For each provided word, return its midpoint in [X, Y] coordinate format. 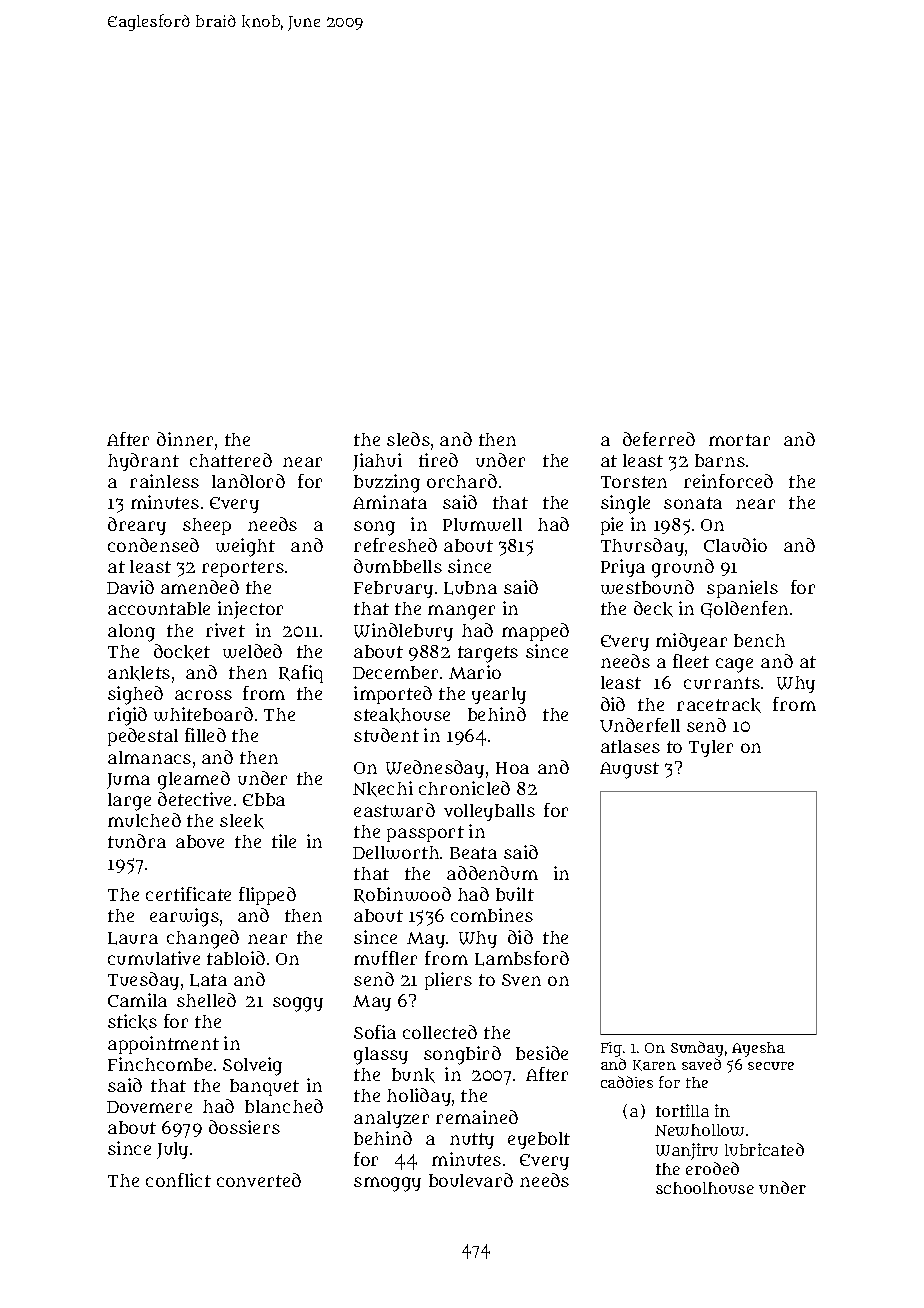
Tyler [711, 748]
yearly [499, 695]
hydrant [143, 462]
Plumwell [482, 524]
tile [284, 841]
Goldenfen [744, 609]
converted [259, 1180]
